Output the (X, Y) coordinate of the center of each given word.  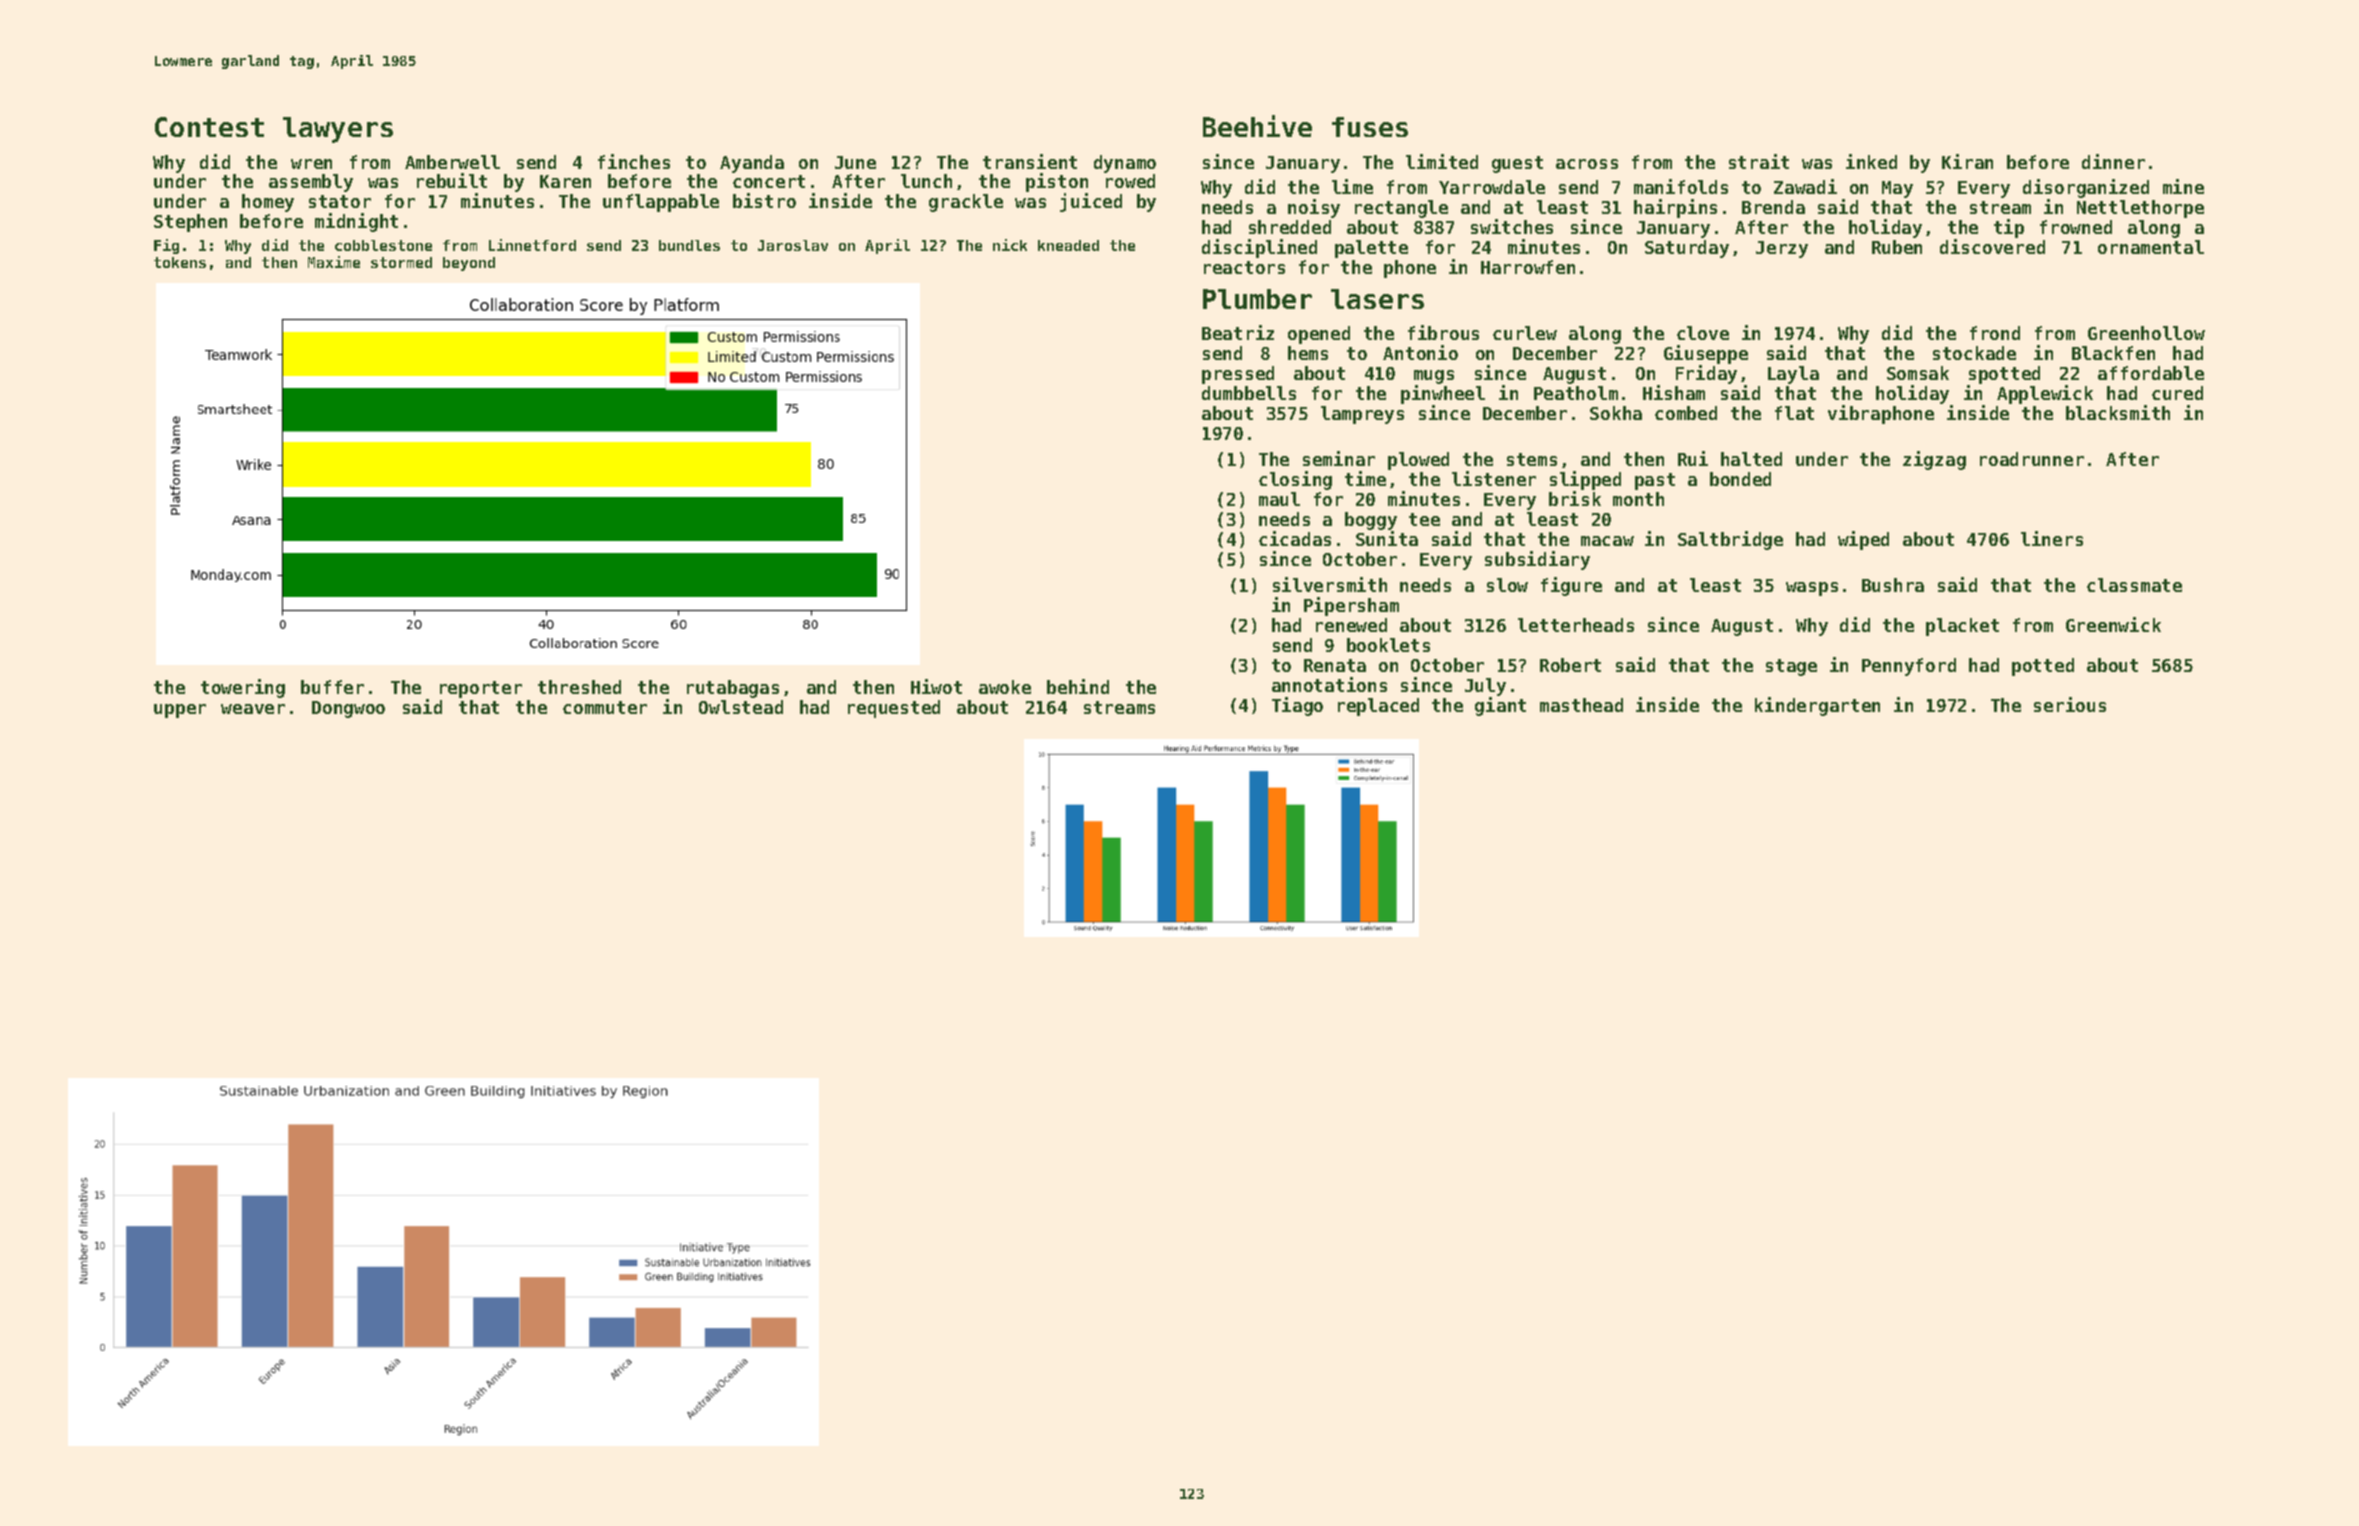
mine (2183, 186)
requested (894, 709)
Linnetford (532, 245)
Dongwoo (348, 709)
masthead (1581, 705)
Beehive (1257, 126)
